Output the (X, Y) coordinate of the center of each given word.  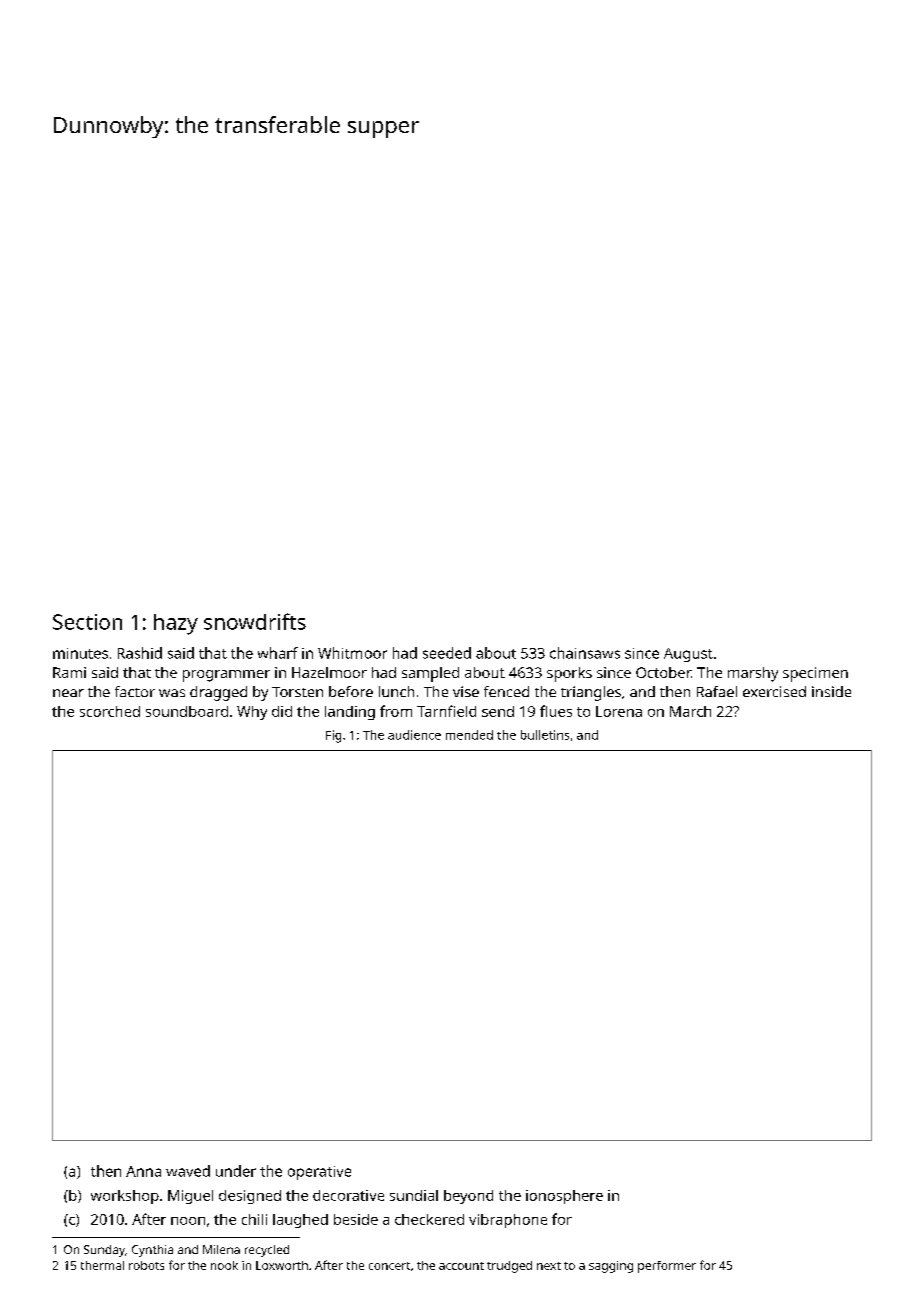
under (236, 1171)
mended (469, 735)
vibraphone (508, 1221)
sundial (414, 1195)
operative (319, 1173)
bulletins (545, 735)
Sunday (104, 1251)
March (690, 711)
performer (667, 1267)
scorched (110, 711)
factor (135, 691)
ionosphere (564, 1197)
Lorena (619, 711)
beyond (468, 1197)
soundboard (187, 711)
